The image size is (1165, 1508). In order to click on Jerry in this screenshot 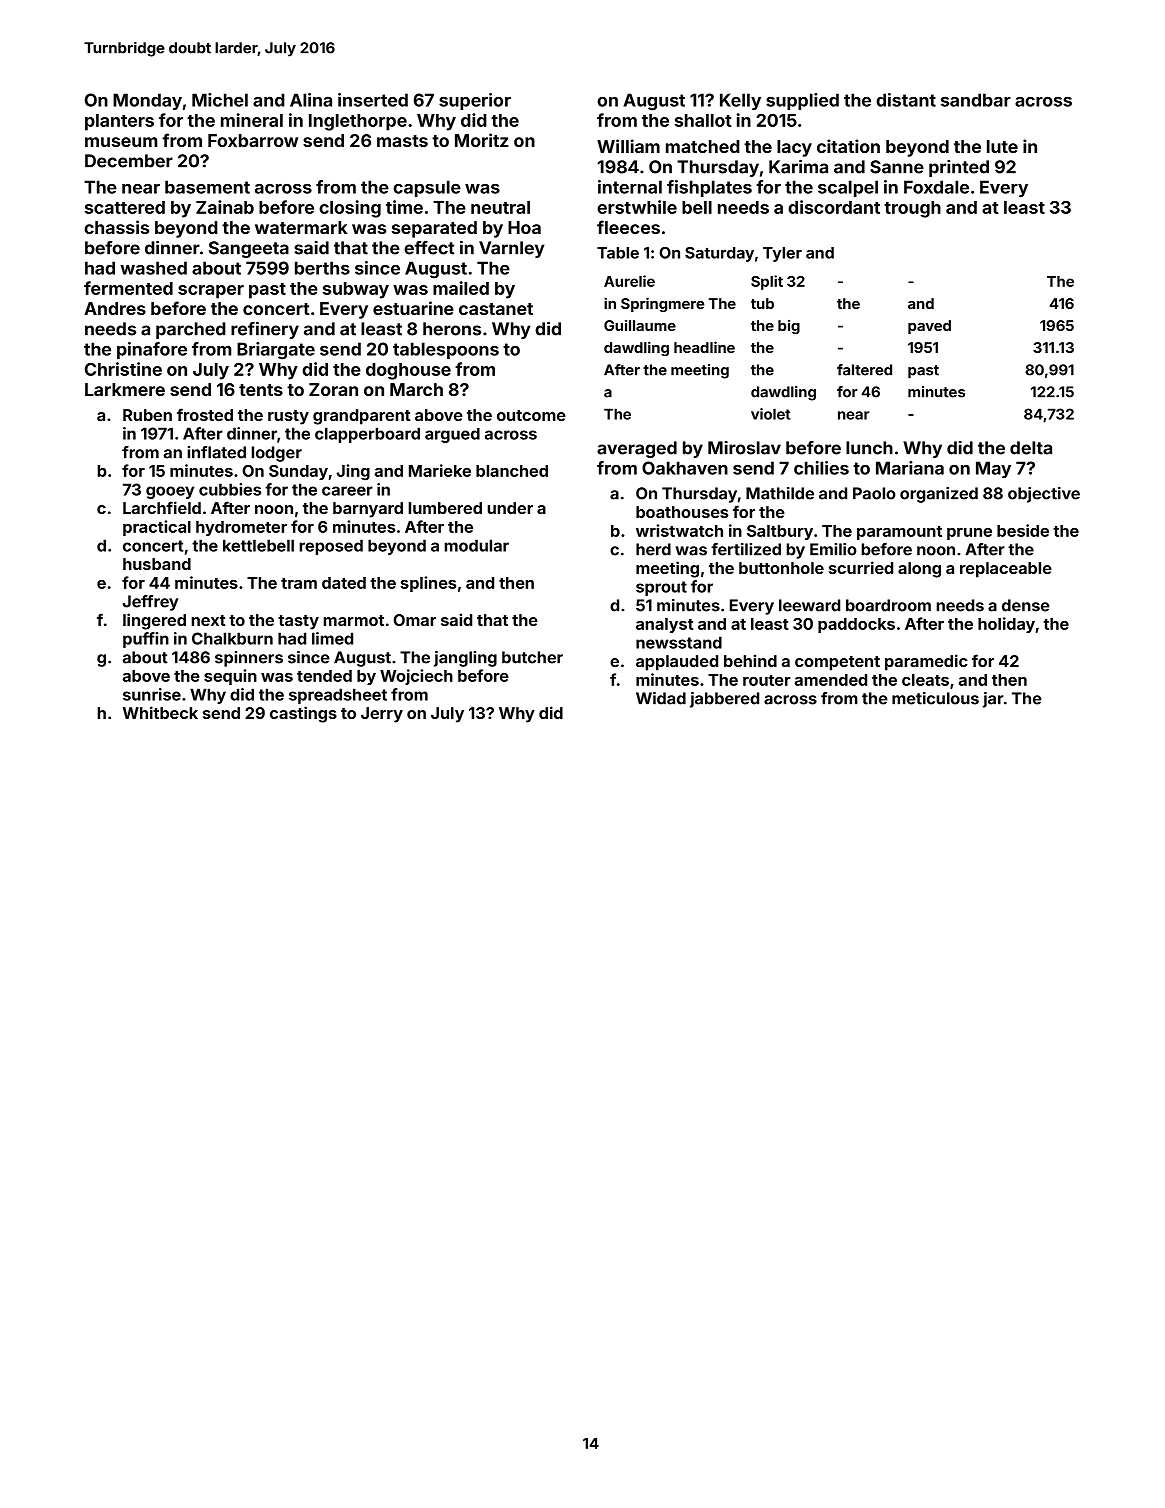, I will do `click(382, 715)`.
